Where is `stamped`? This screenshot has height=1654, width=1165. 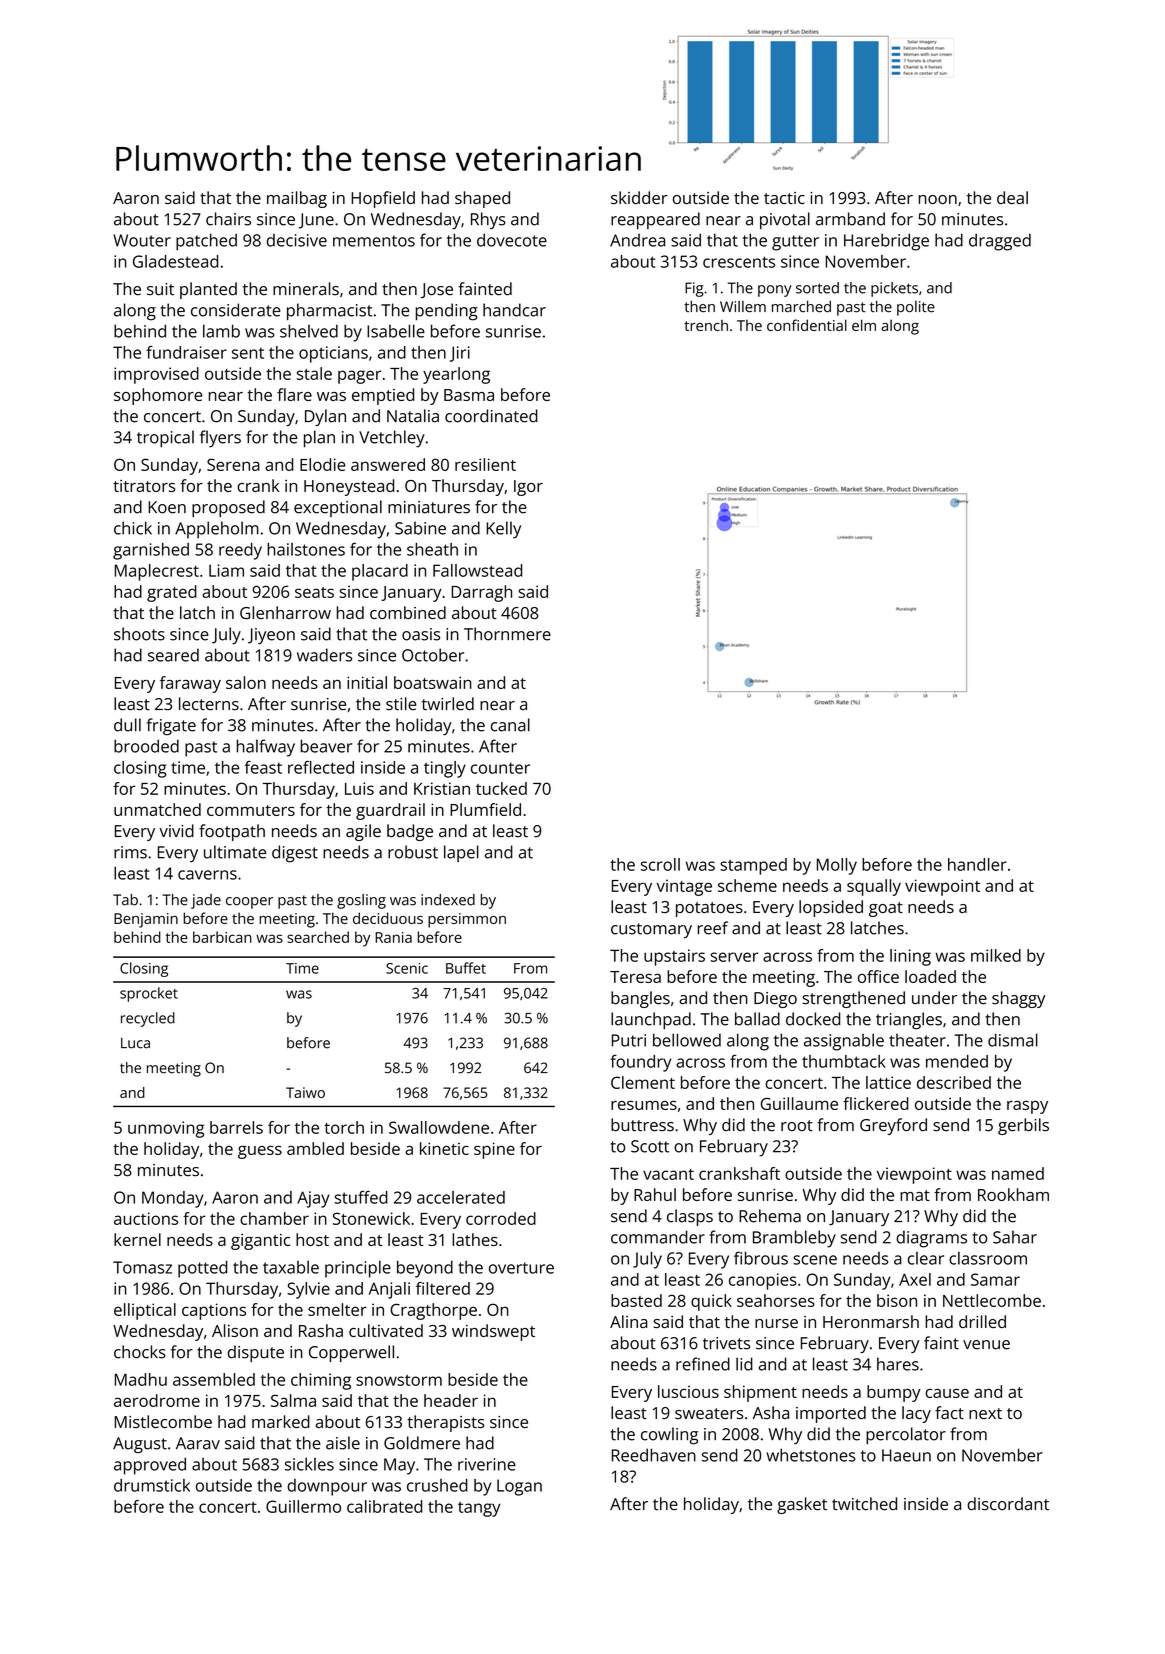 stamped is located at coordinates (753, 866).
